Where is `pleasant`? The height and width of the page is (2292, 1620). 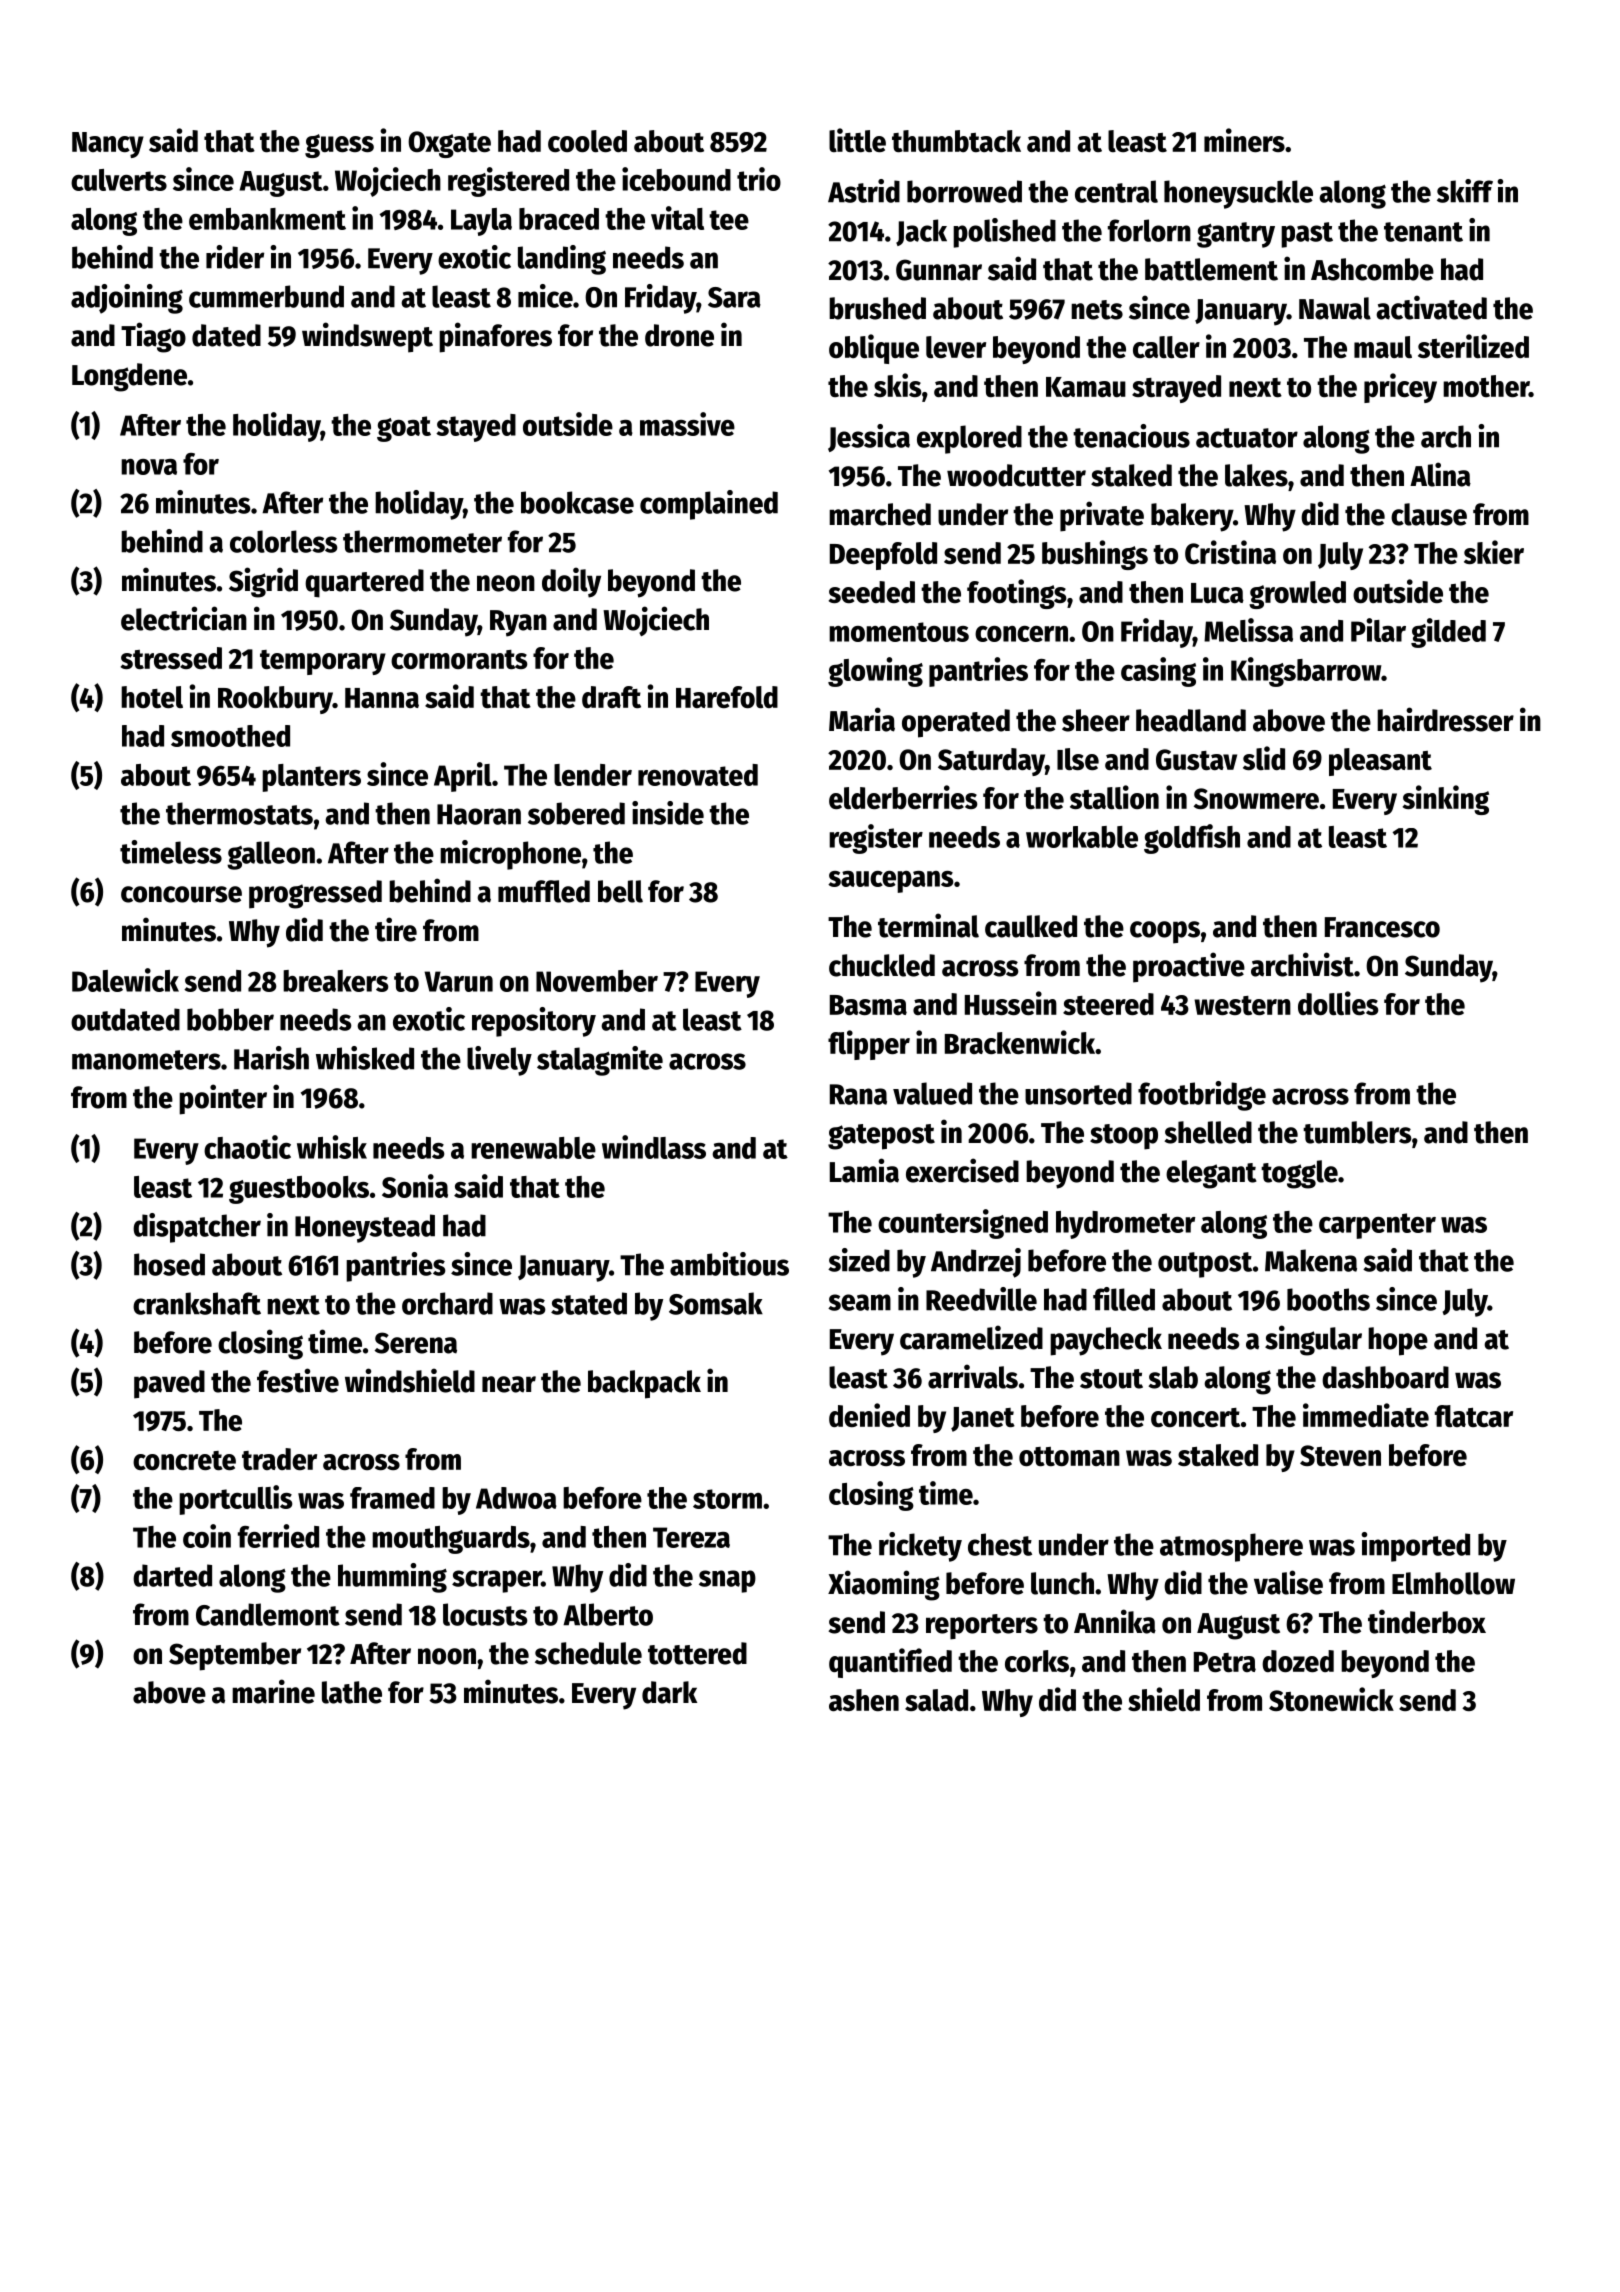
pleasant is located at coordinates (1380, 762).
